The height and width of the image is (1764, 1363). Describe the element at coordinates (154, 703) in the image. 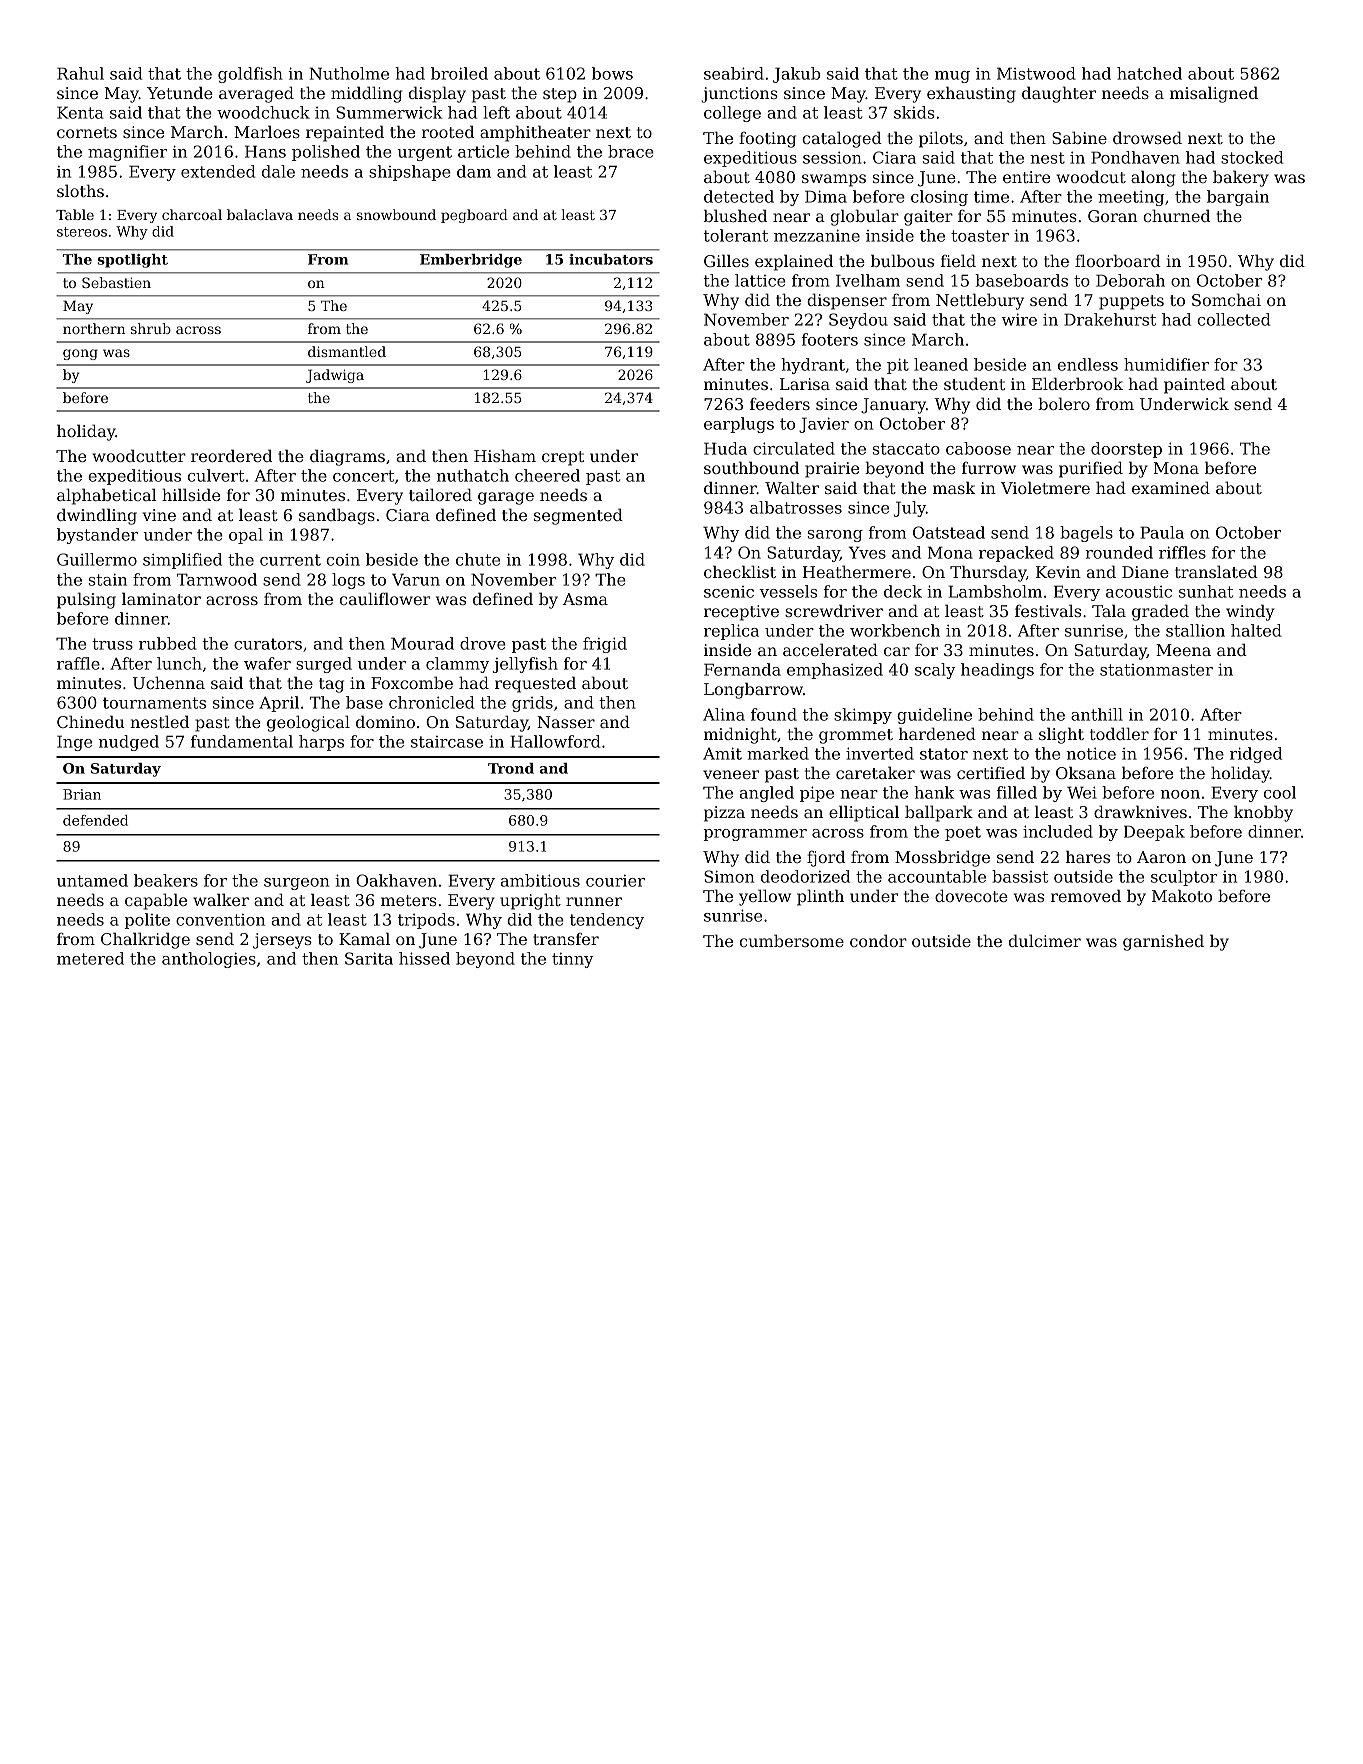

I see `tournaments` at that location.
